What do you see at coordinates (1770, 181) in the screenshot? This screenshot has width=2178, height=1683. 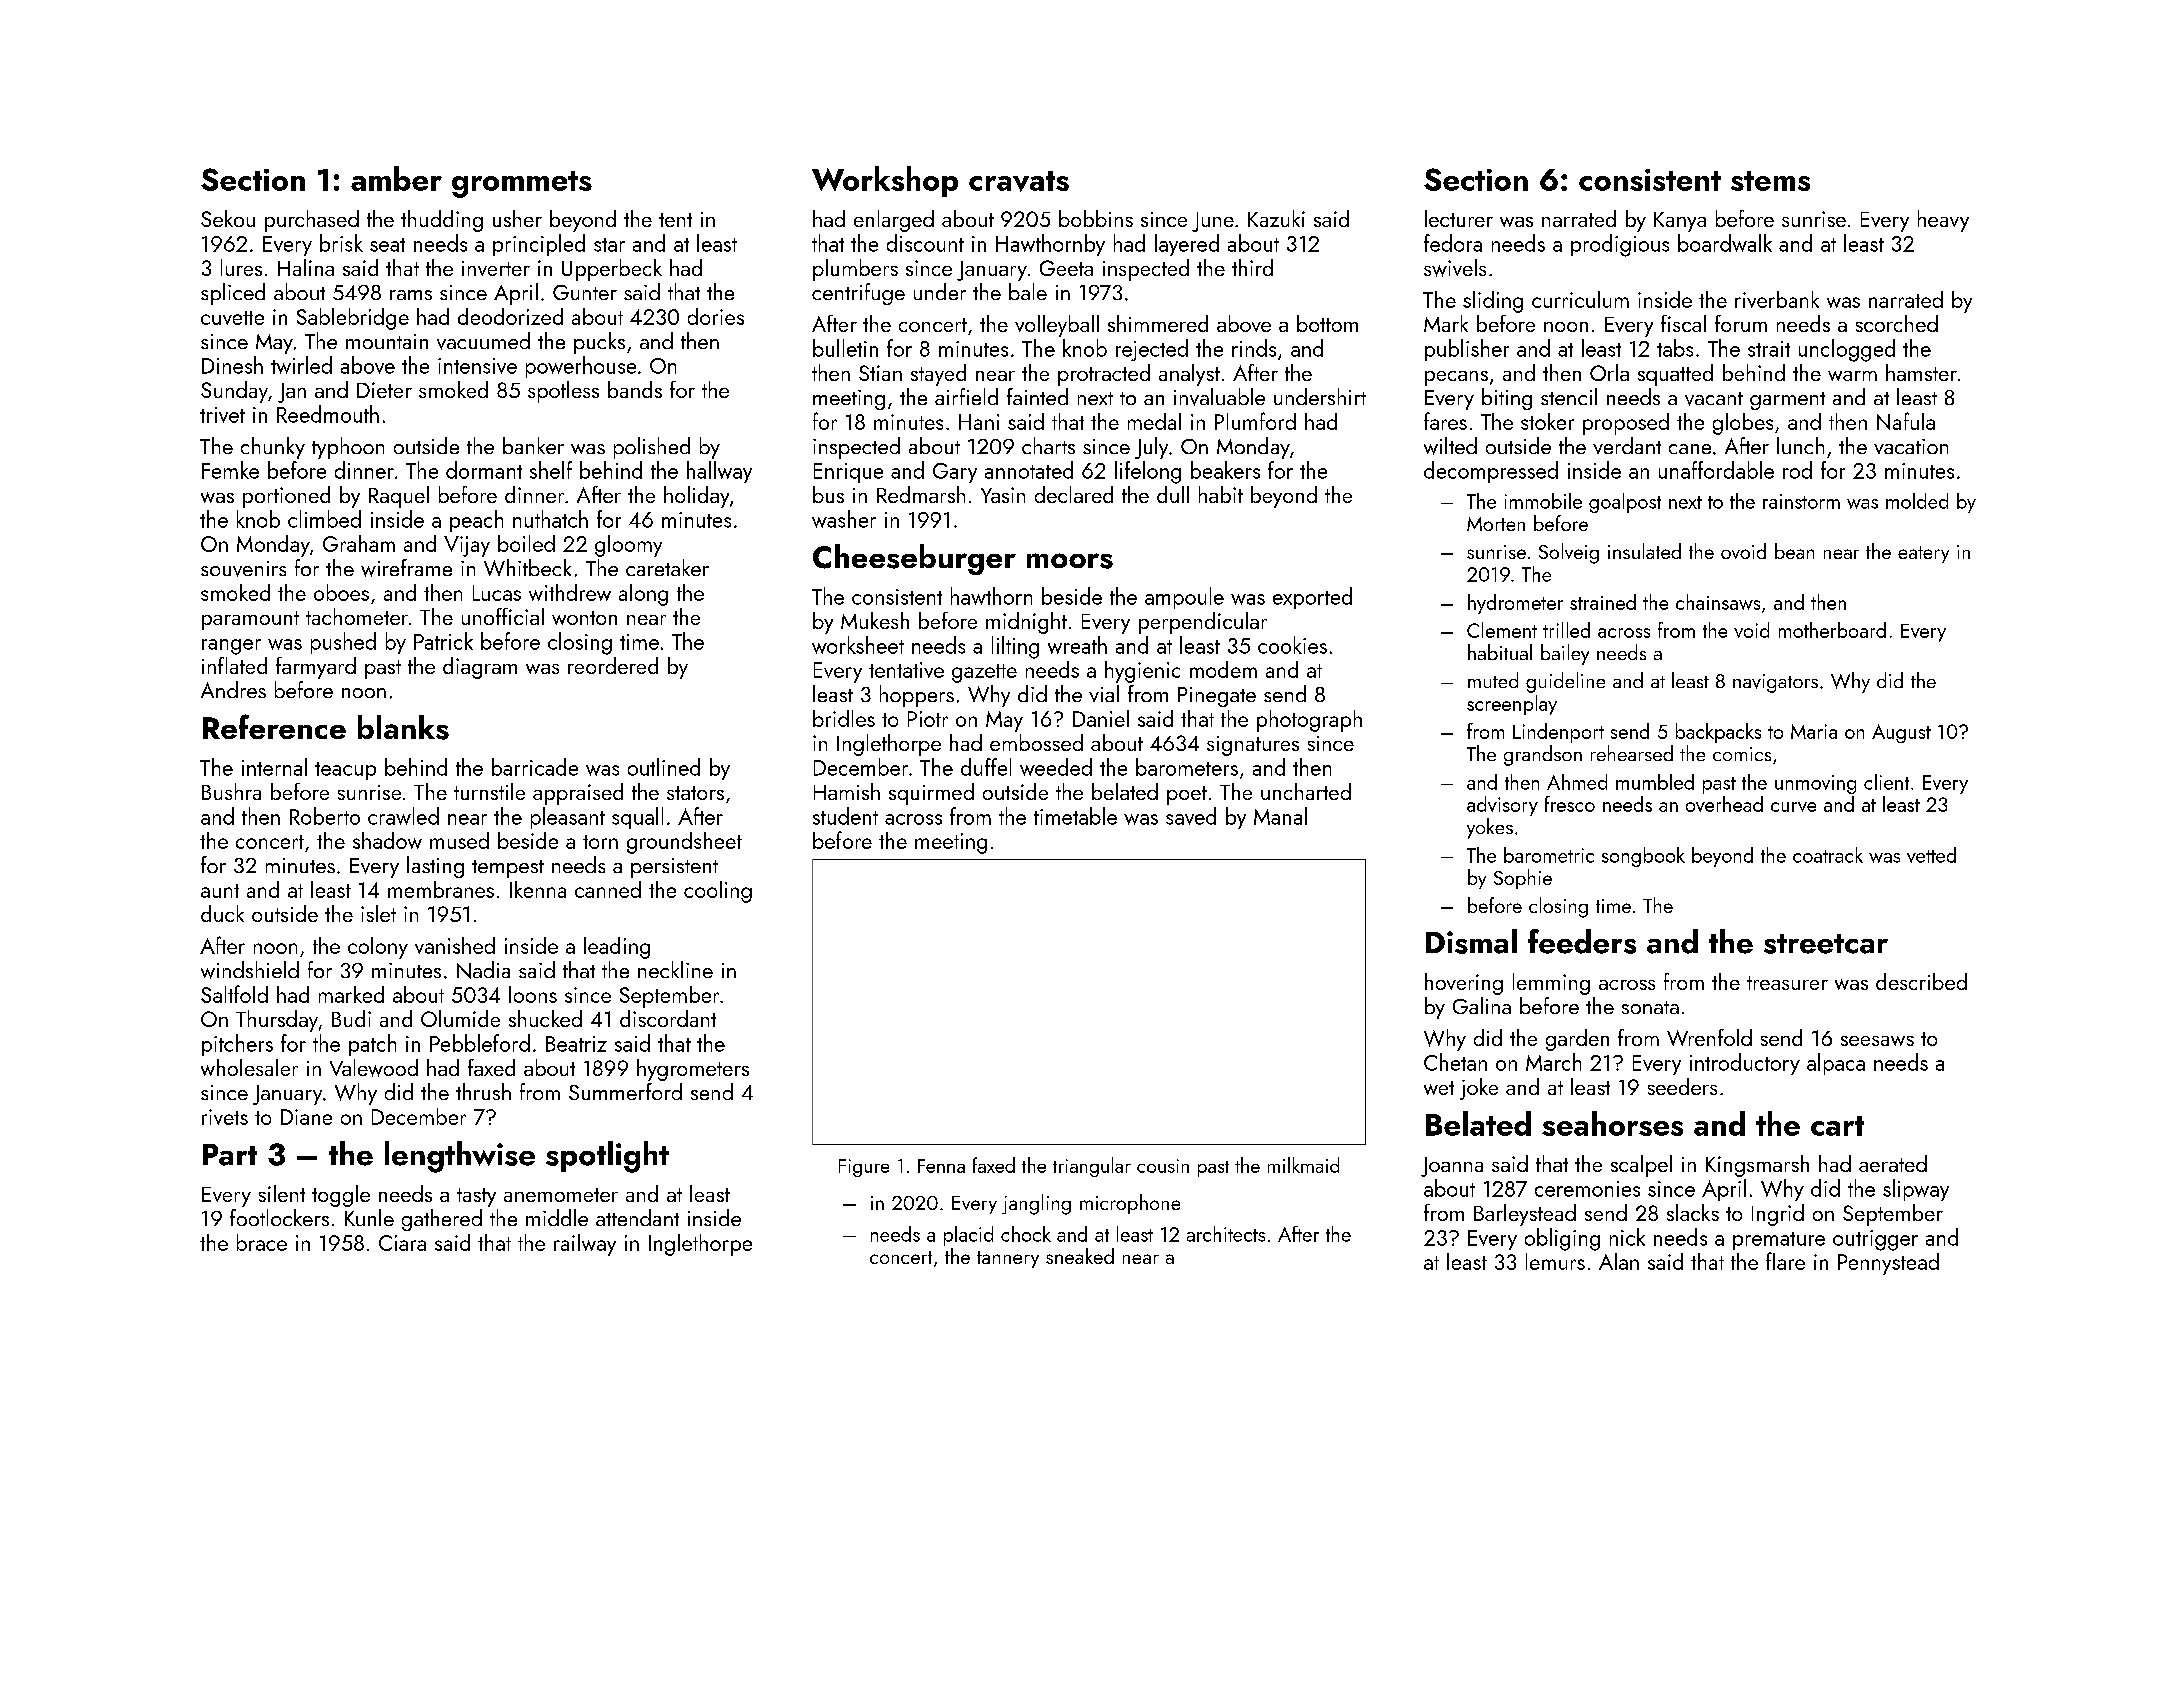 I see `stems` at bounding box center [1770, 181].
